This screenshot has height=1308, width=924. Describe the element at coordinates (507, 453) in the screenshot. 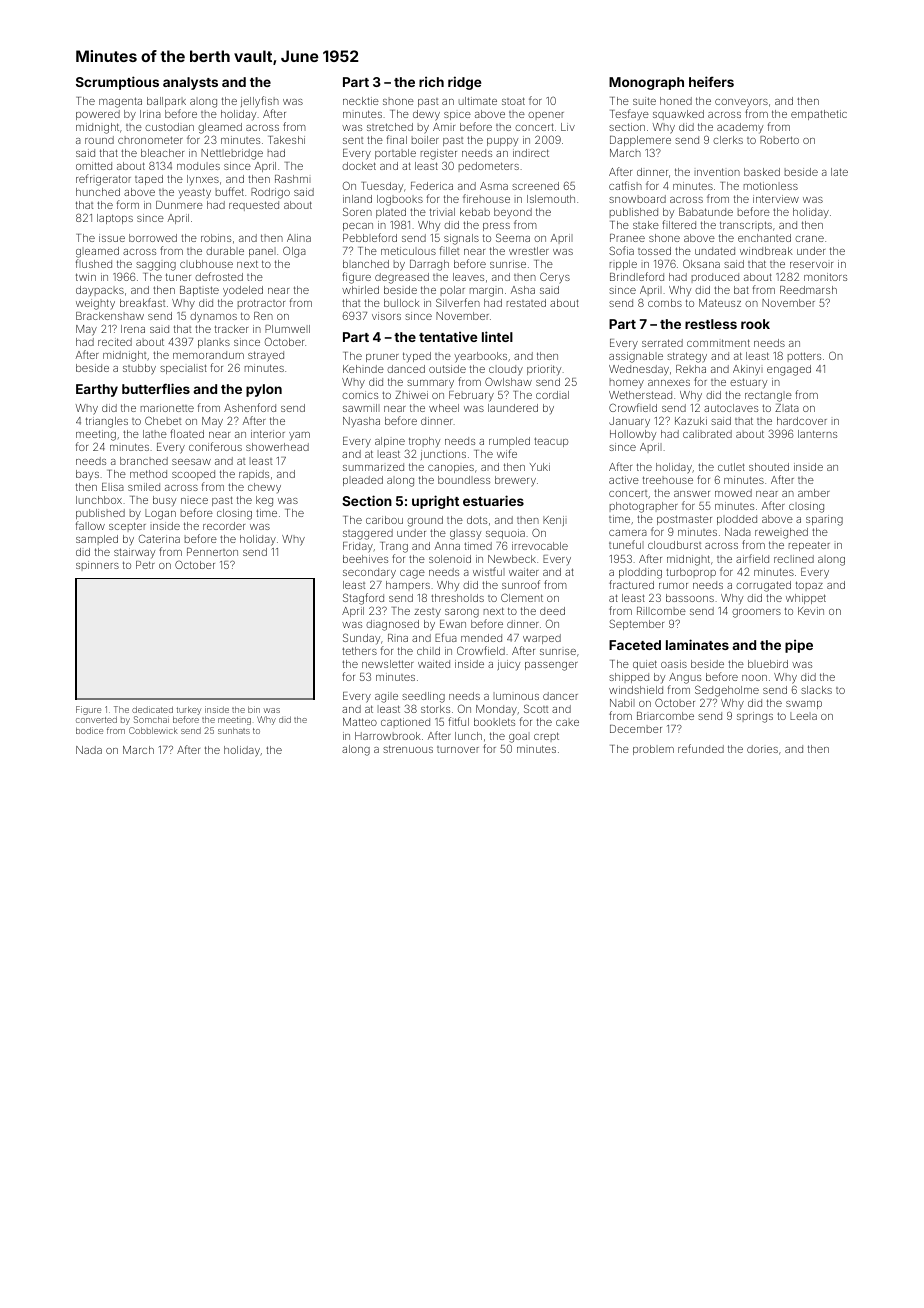

I see `wife` at that location.
